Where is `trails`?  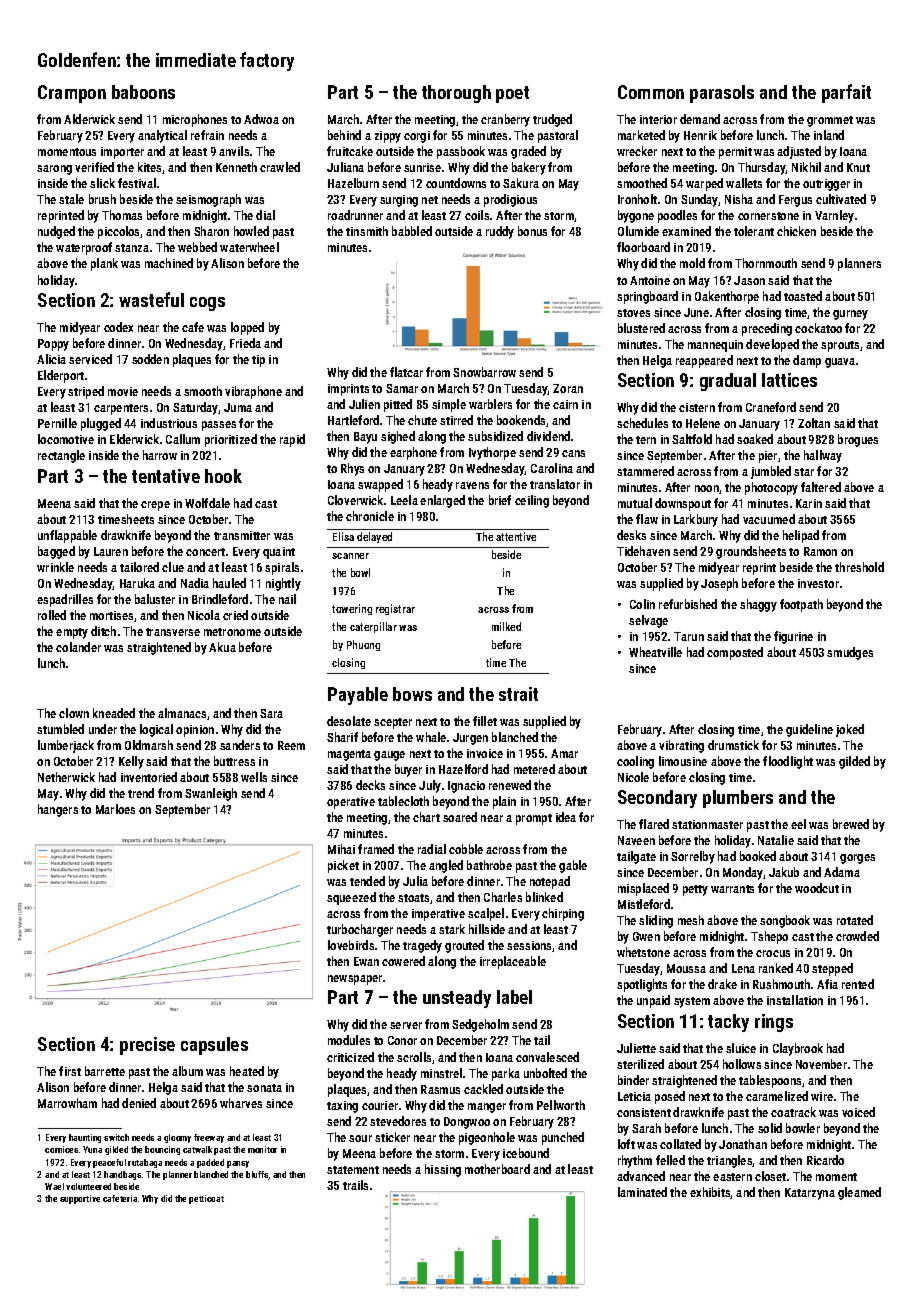 trails is located at coordinates (355, 1185).
